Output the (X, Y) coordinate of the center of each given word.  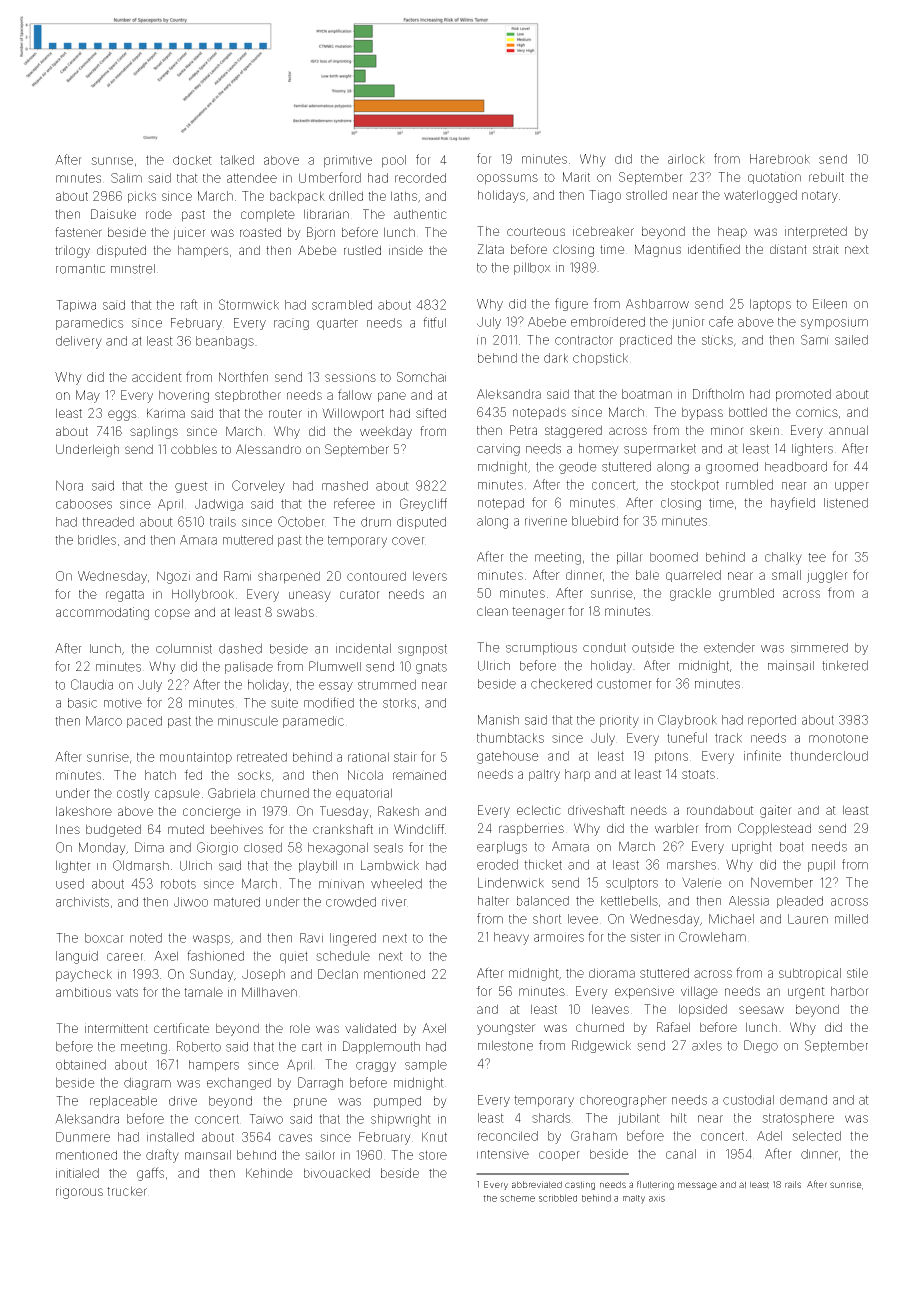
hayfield (793, 503)
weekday (386, 432)
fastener (78, 232)
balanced (543, 901)
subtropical (810, 974)
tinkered (845, 665)
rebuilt (826, 177)
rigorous (79, 1192)
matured (237, 902)
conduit (604, 648)
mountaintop (196, 758)
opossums (507, 179)
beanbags (225, 342)
